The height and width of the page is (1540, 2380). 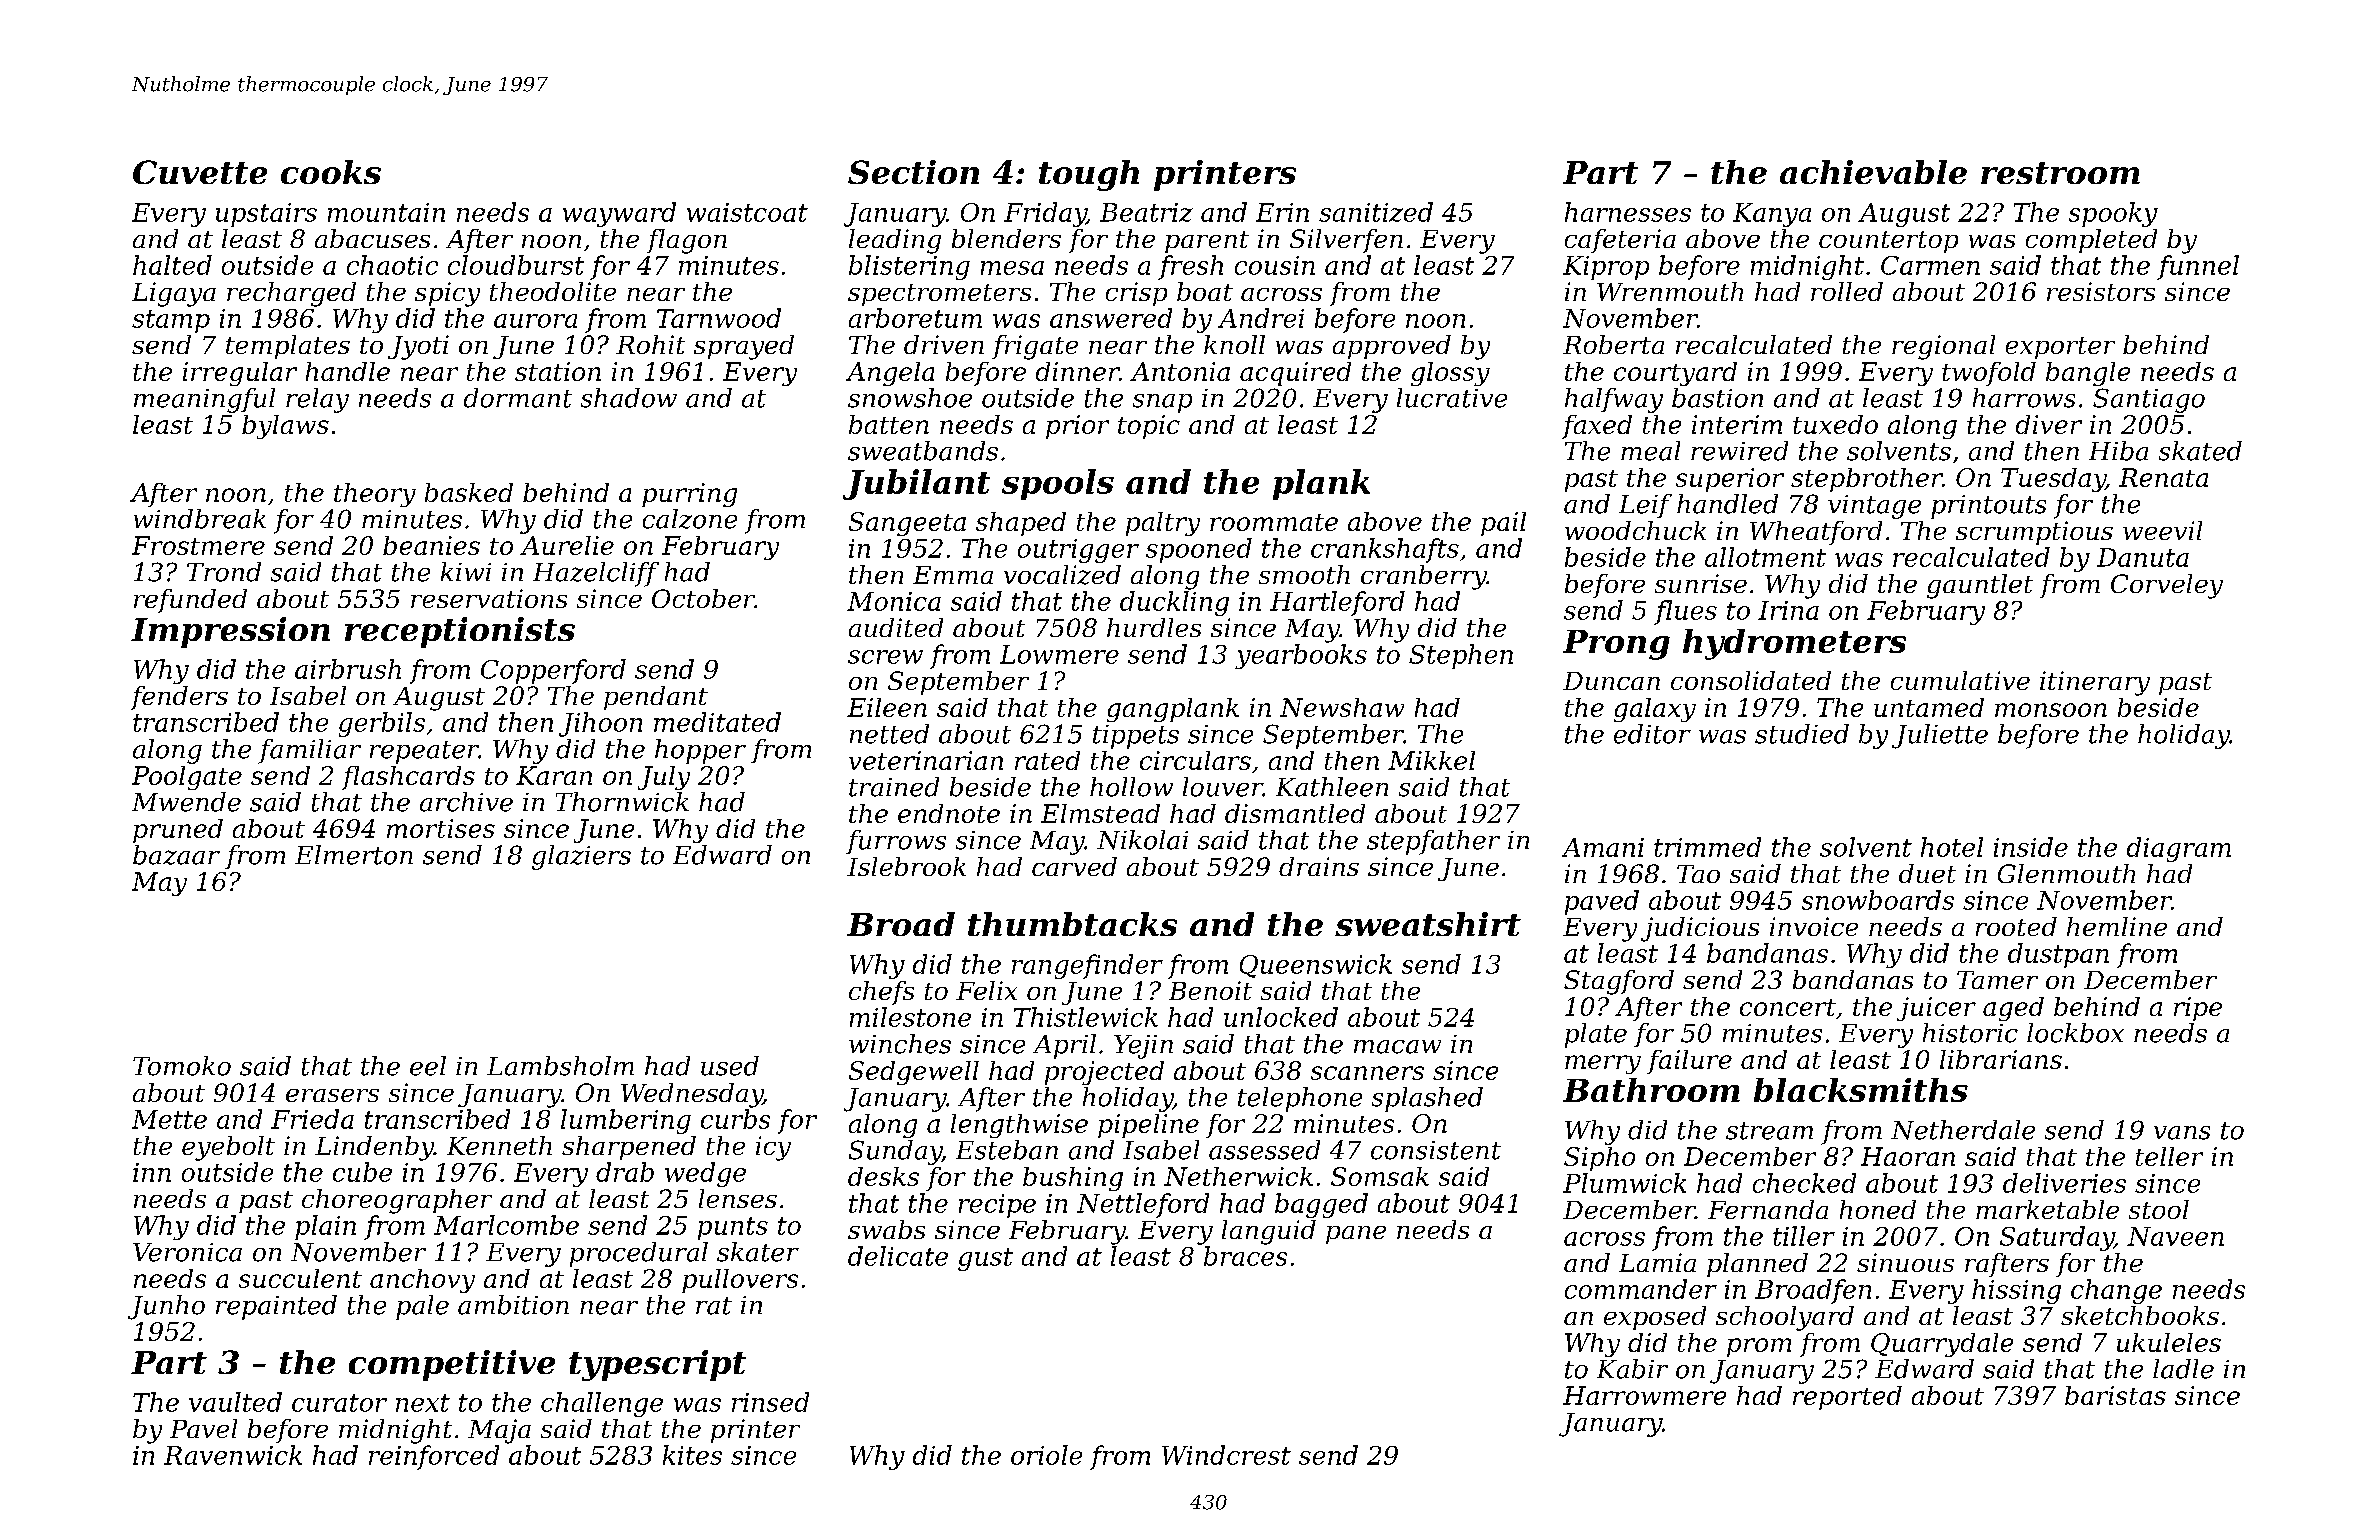 What do you see at coordinates (1700, 929) in the page?
I see `judicious` at bounding box center [1700, 929].
